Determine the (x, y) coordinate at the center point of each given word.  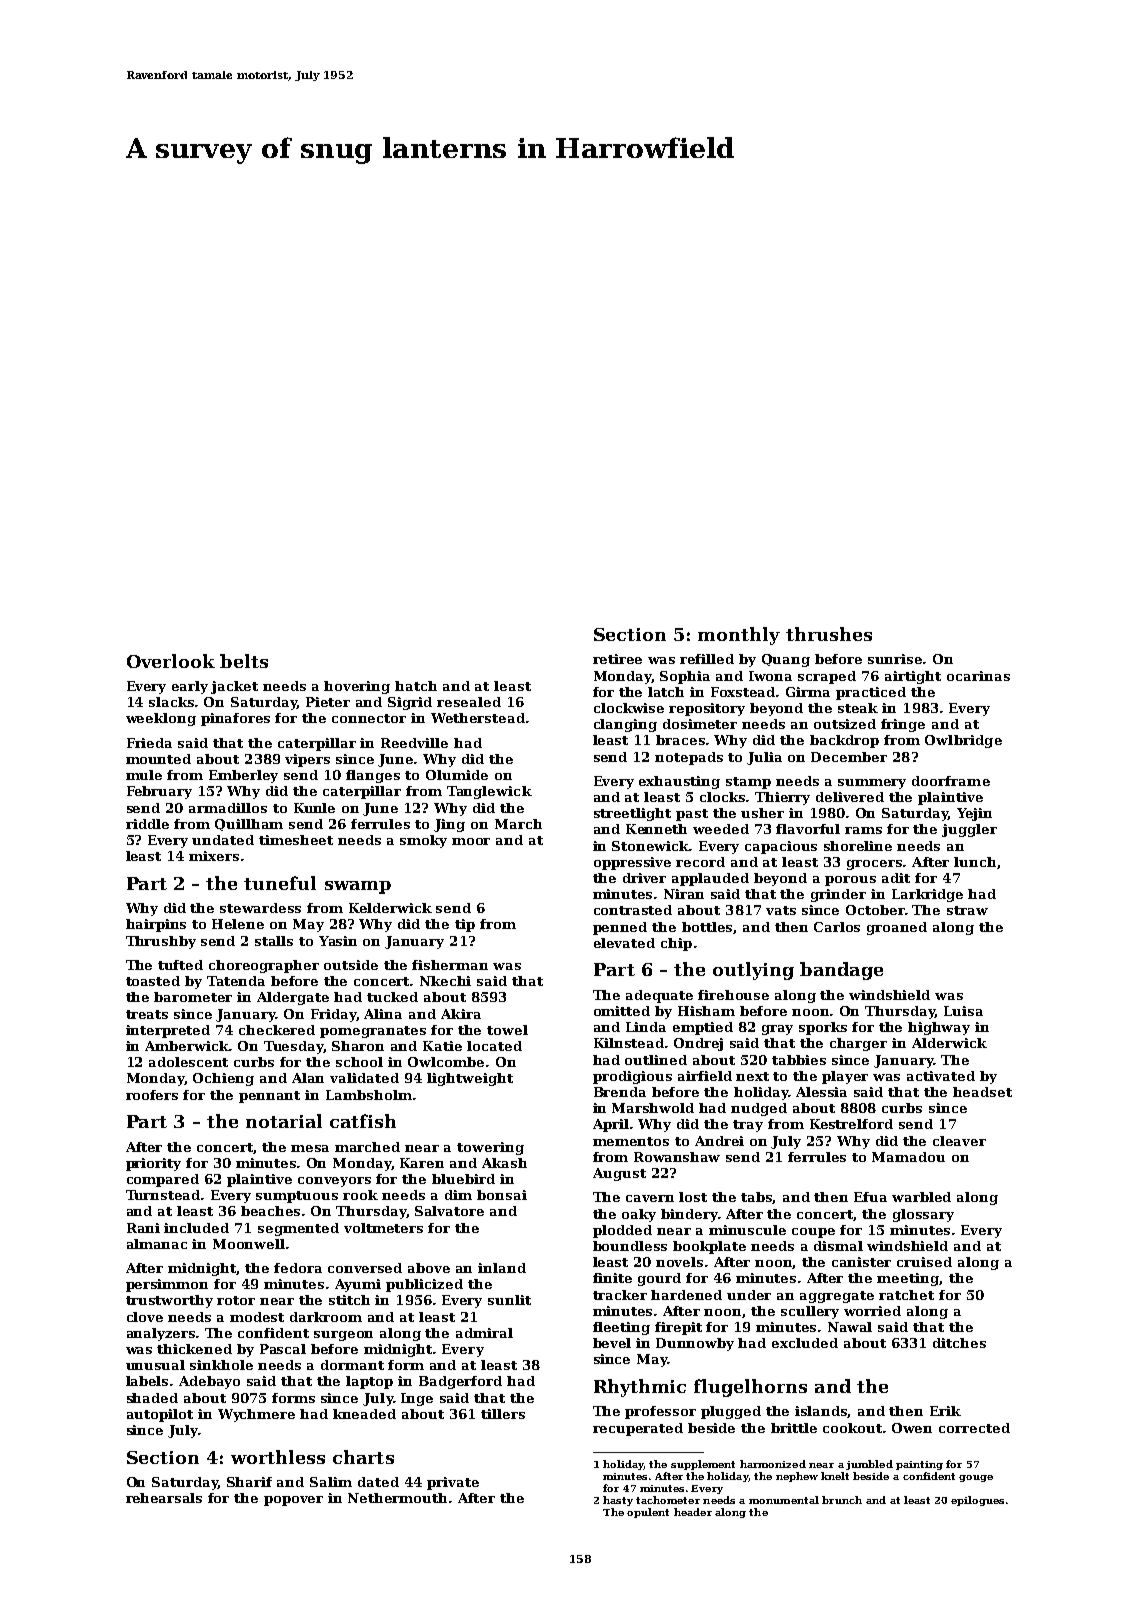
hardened (686, 1295)
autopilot (160, 1415)
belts (244, 661)
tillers (503, 1414)
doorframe (951, 781)
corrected (974, 1428)
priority (153, 1164)
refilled (707, 659)
